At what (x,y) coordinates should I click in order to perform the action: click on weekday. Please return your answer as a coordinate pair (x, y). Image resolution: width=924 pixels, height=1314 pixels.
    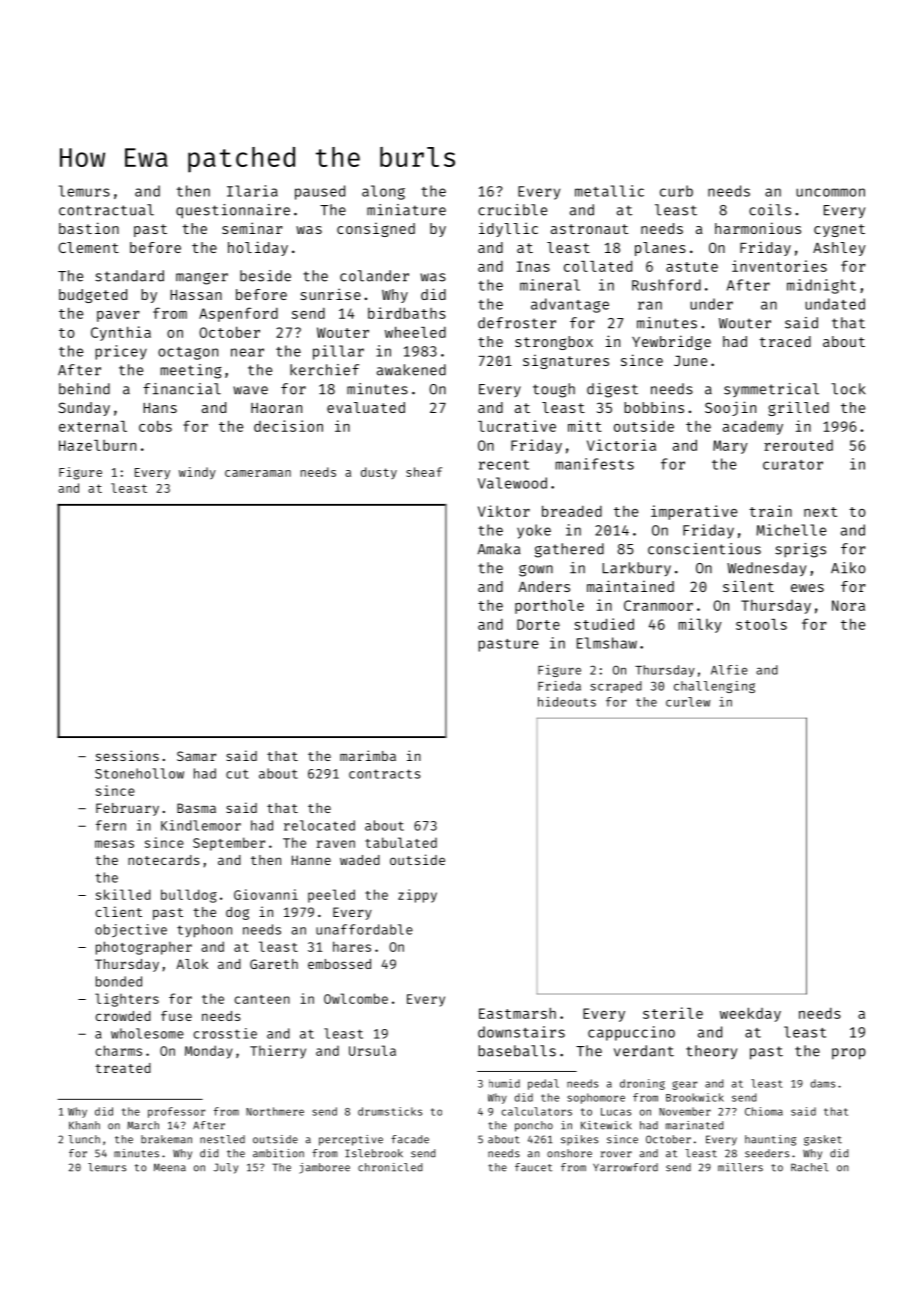
    Looking at the image, I should click on (750, 1014).
